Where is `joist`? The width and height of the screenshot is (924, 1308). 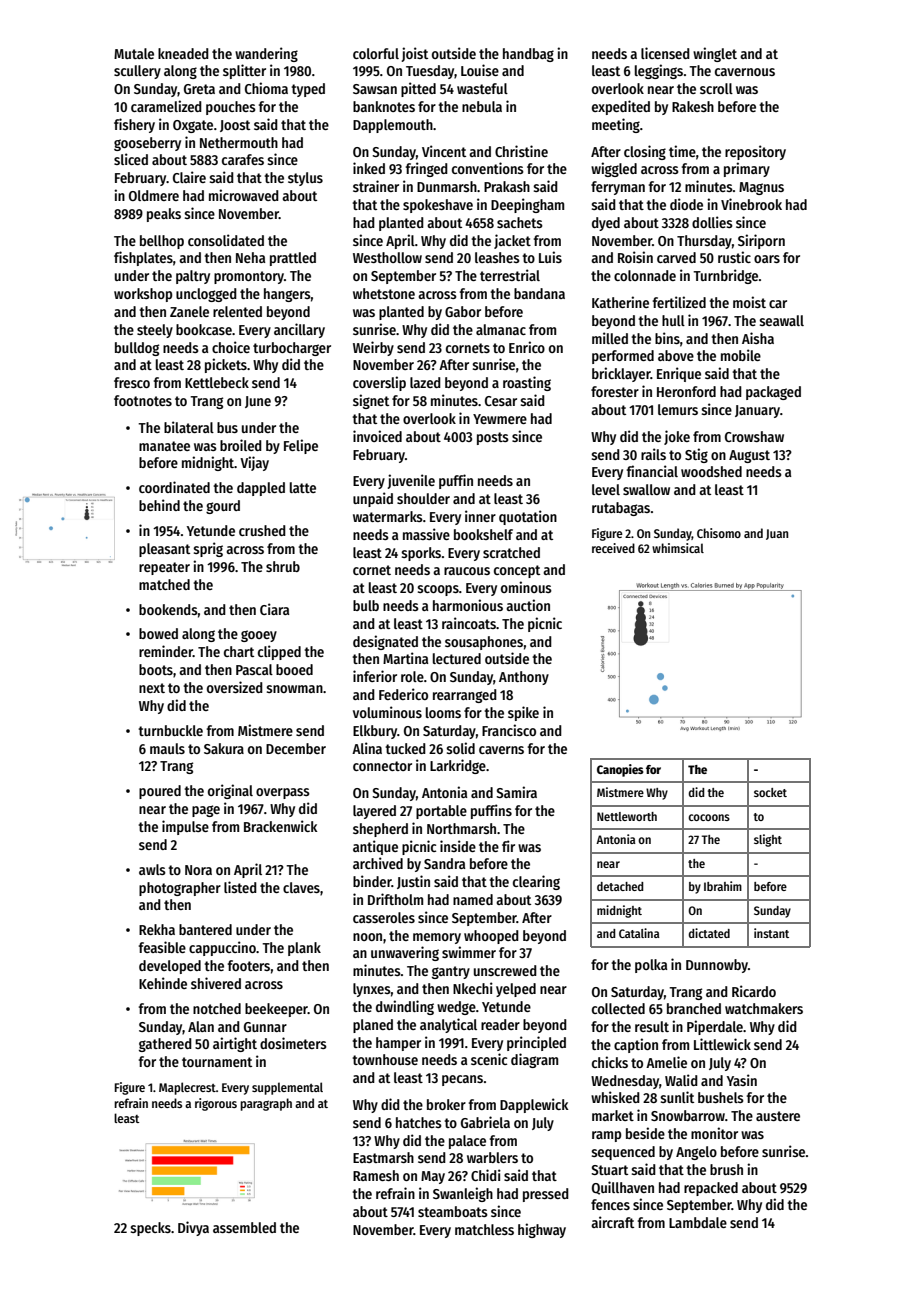 joist is located at coordinates (415, 54).
